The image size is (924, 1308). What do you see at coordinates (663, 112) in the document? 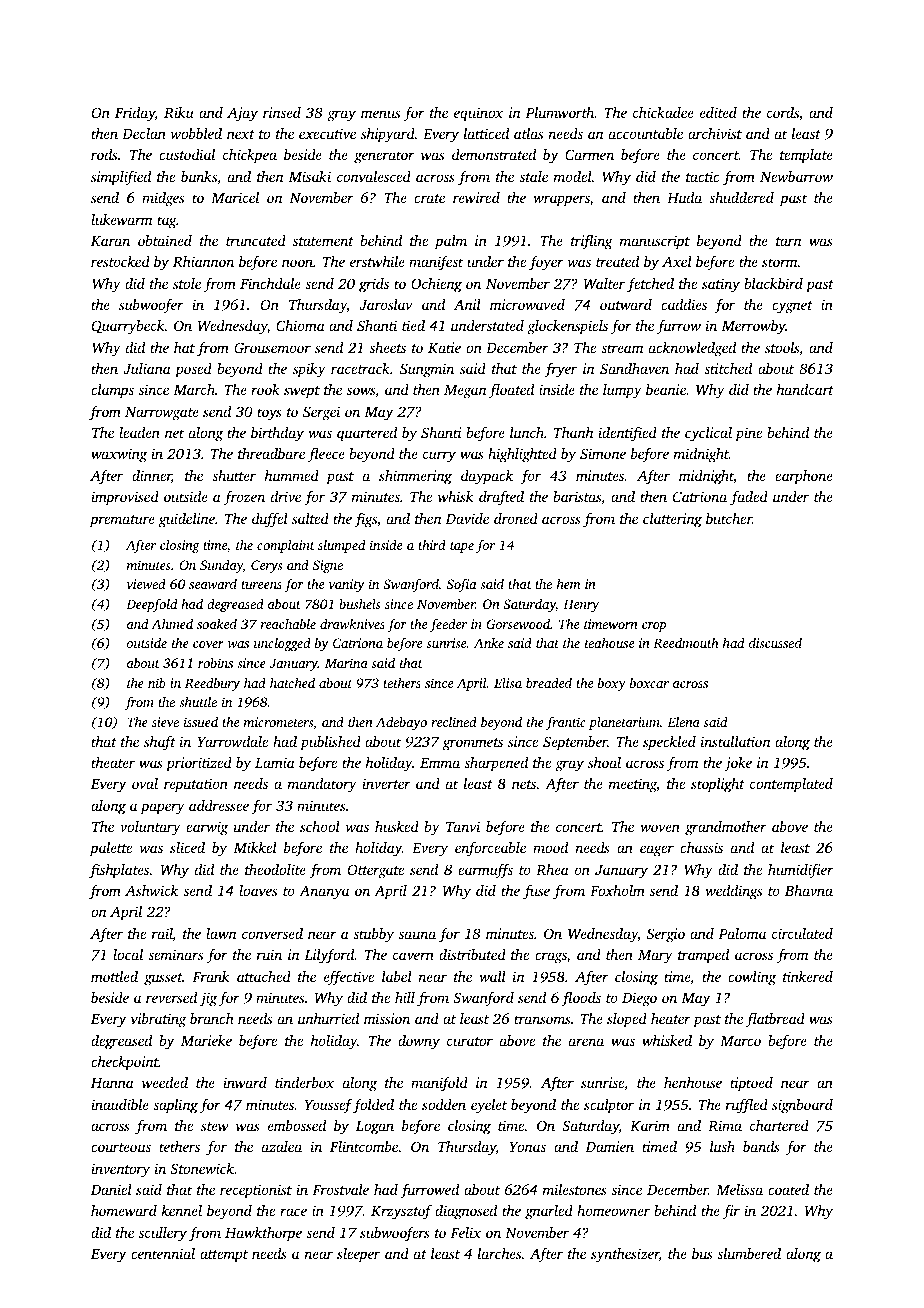
I see `chickadee` at bounding box center [663, 112].
